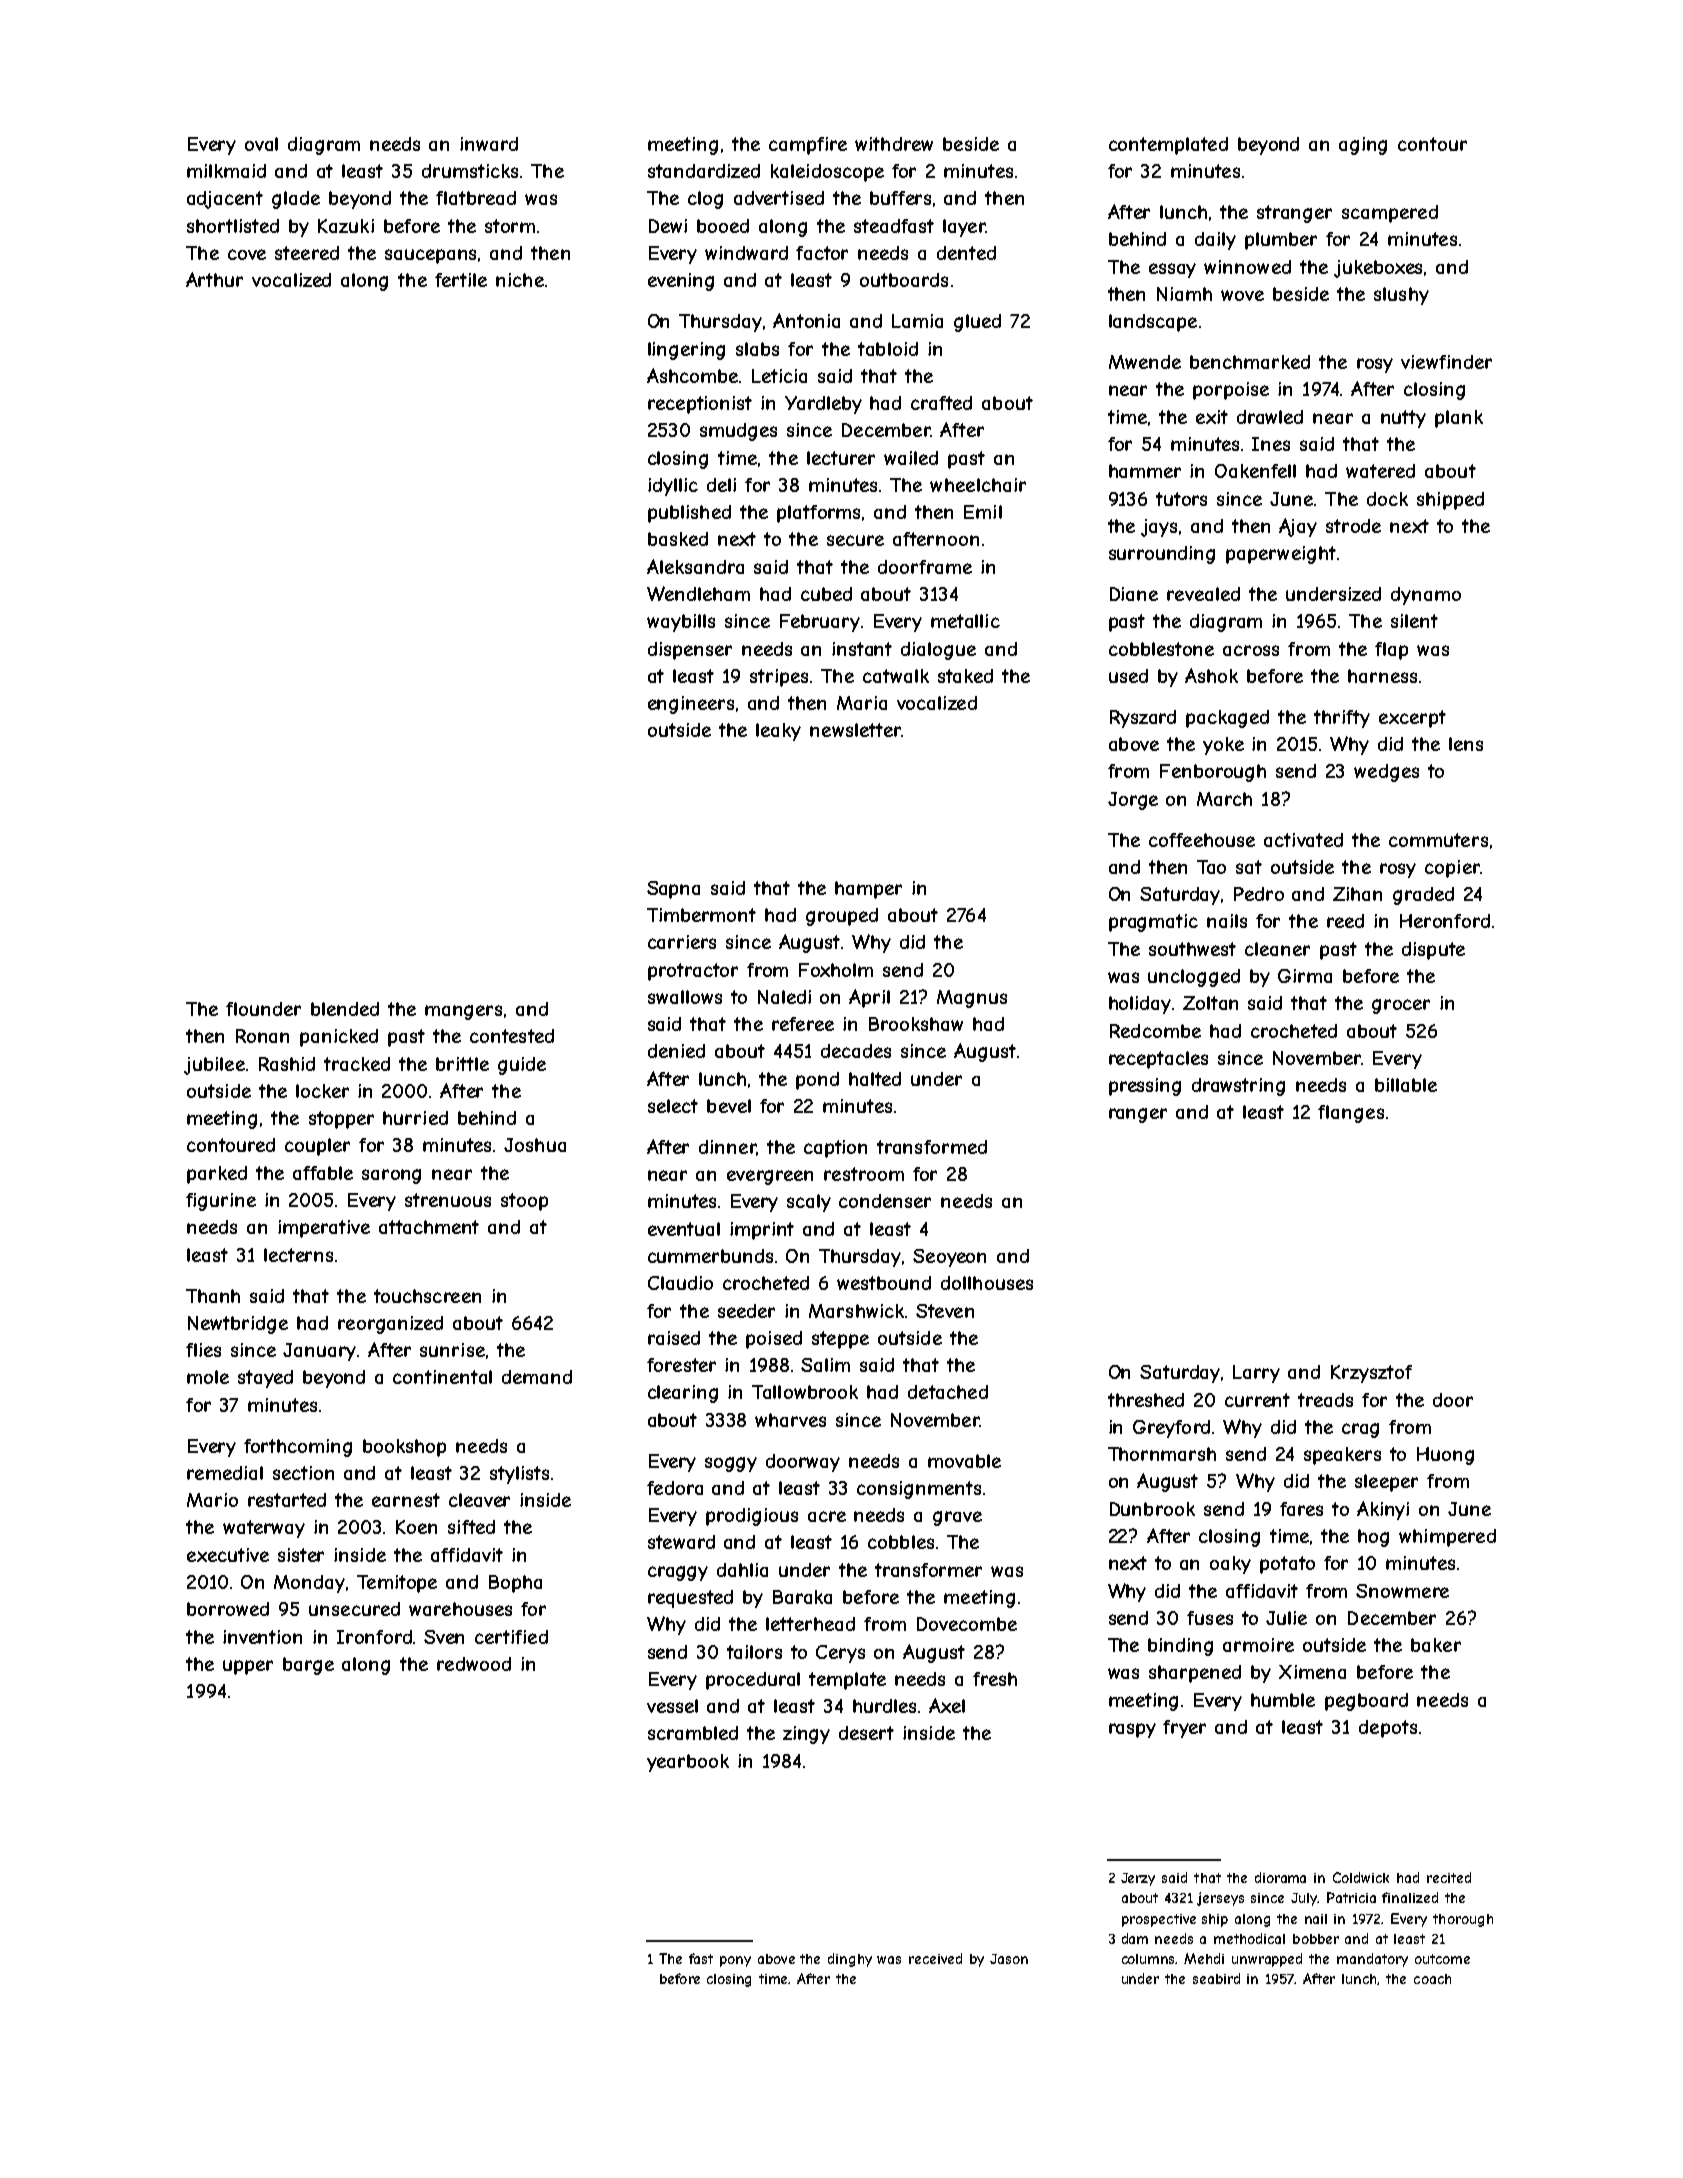  Describe the element at coordinates (735, 1961) in the screenshot. I see `pony` at that location.
